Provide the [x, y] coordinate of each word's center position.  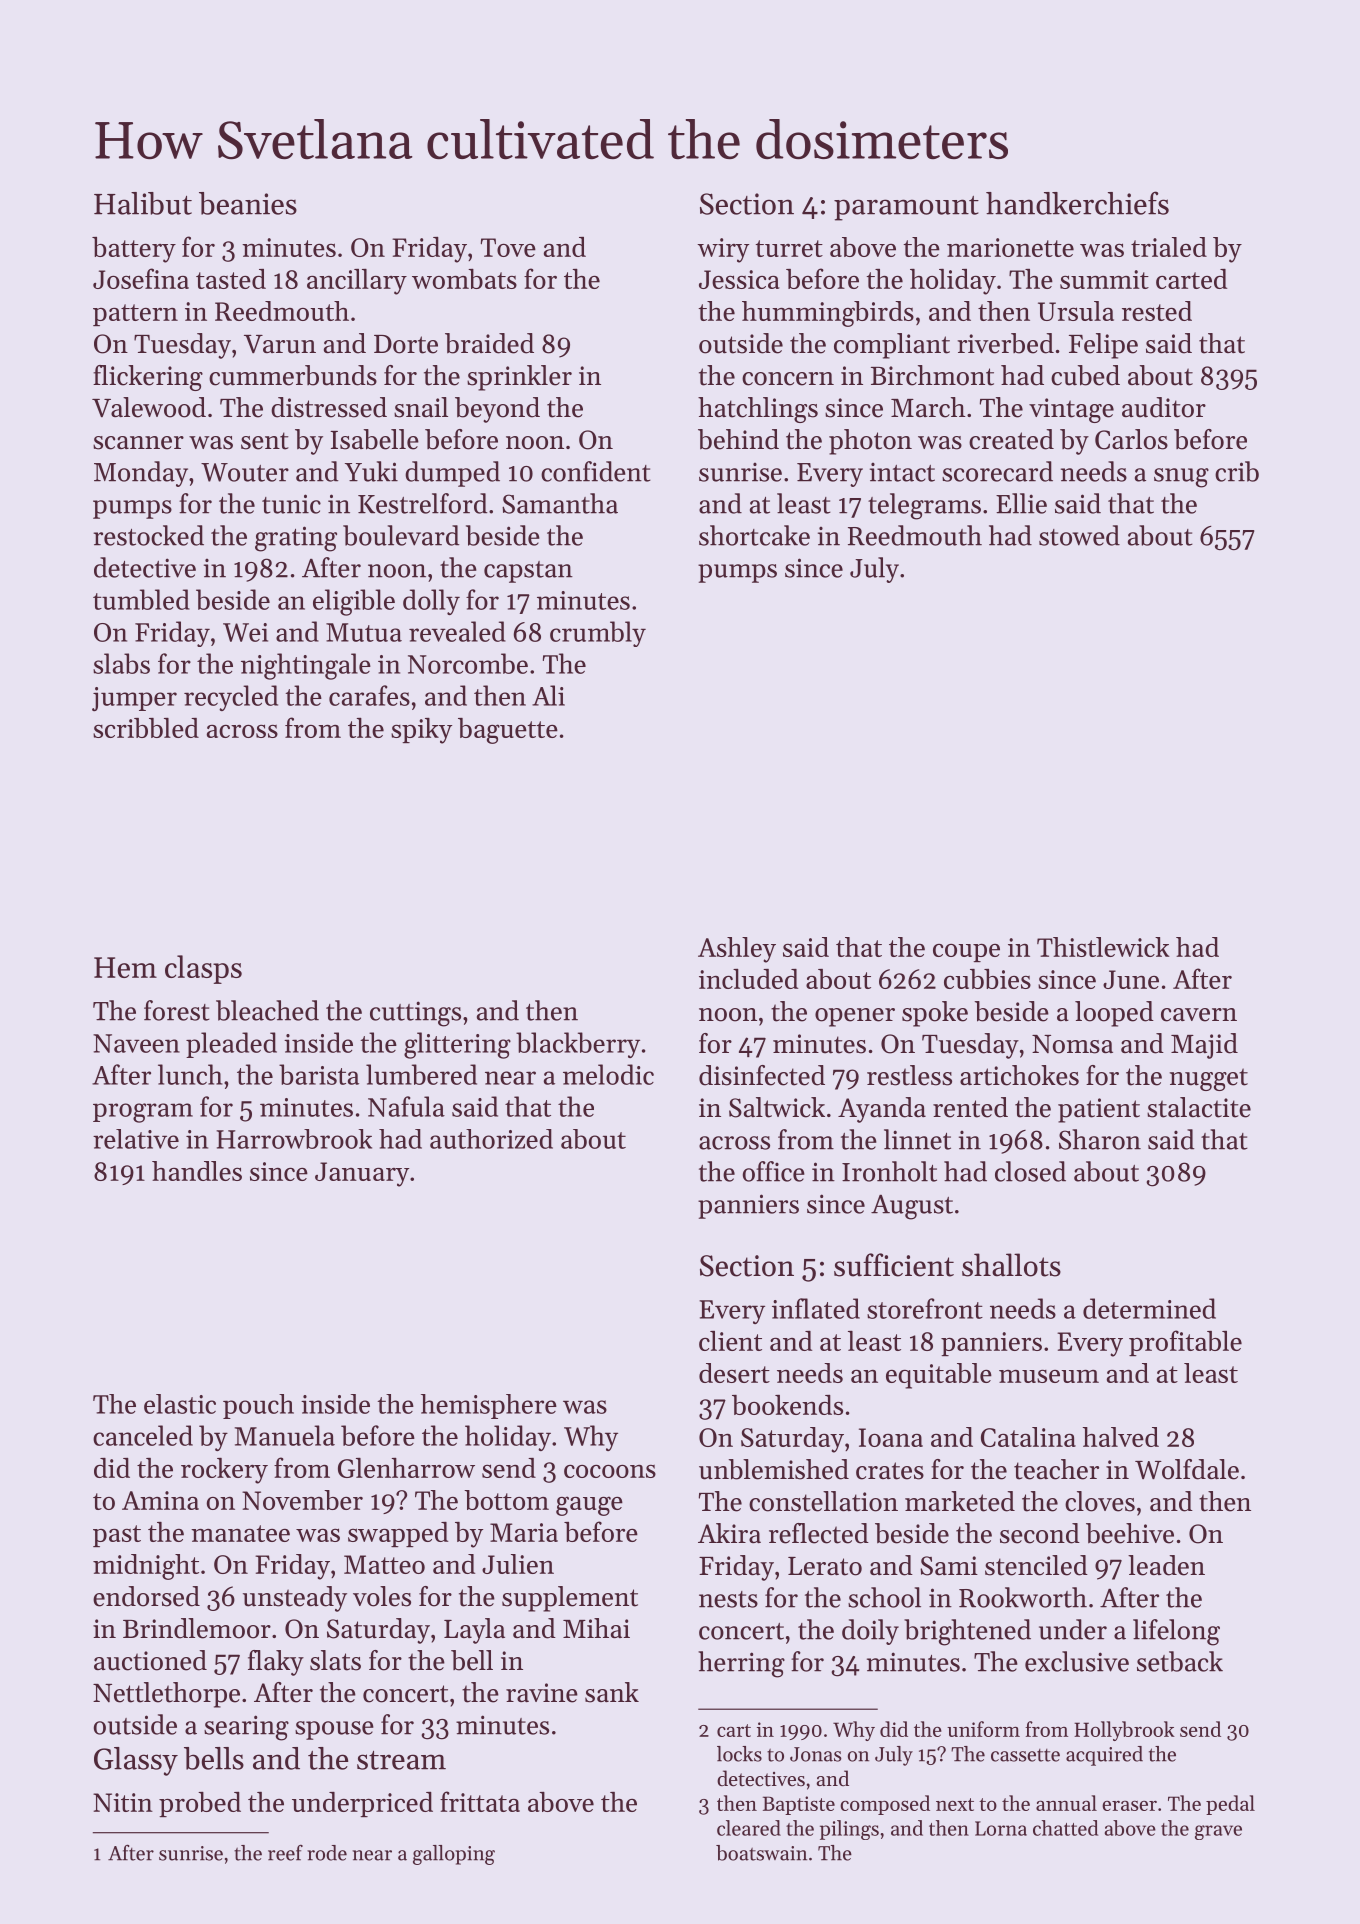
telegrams [924, 506]
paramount [906, 208]
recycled [231, 698]
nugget [1209, 1079]
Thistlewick [1103, 947]
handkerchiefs [1077, 203]
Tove [508, 247]
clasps [203, 969]
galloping [454, 1855]
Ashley [737, 950]
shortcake [754, 535]
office [774, 1171]
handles [197, 1171]
